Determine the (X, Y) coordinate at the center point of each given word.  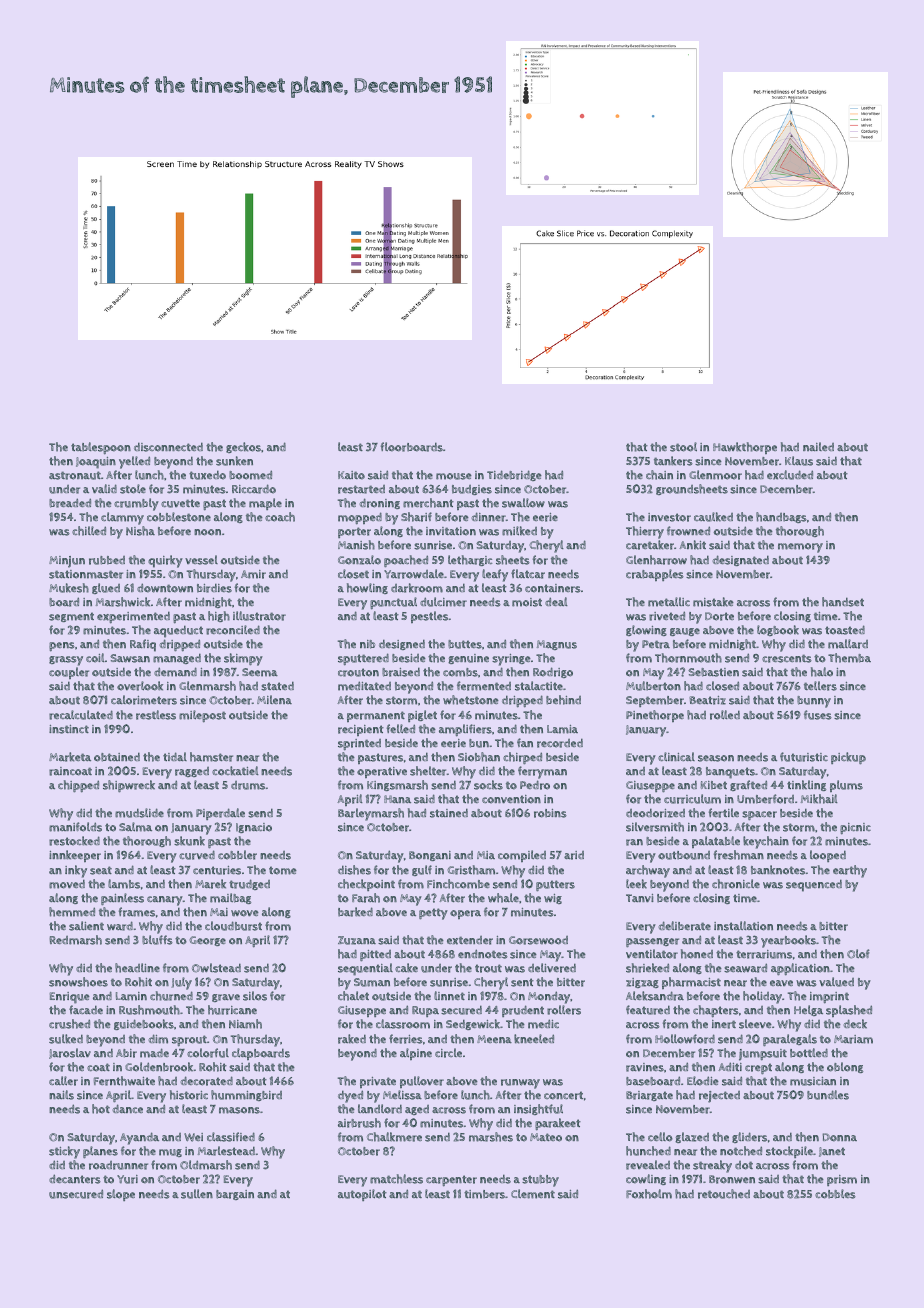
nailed (818, 446)
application (800, 969)
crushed (69, 1024)
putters (555, 885)
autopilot (362, 1195)
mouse (454, 476)
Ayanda (139, 1138)
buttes (465, 644)
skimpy (243, 659)
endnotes (483, 954)
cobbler (237, 855)
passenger (652, 942)
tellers (820, 686)
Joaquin (96, 462)
